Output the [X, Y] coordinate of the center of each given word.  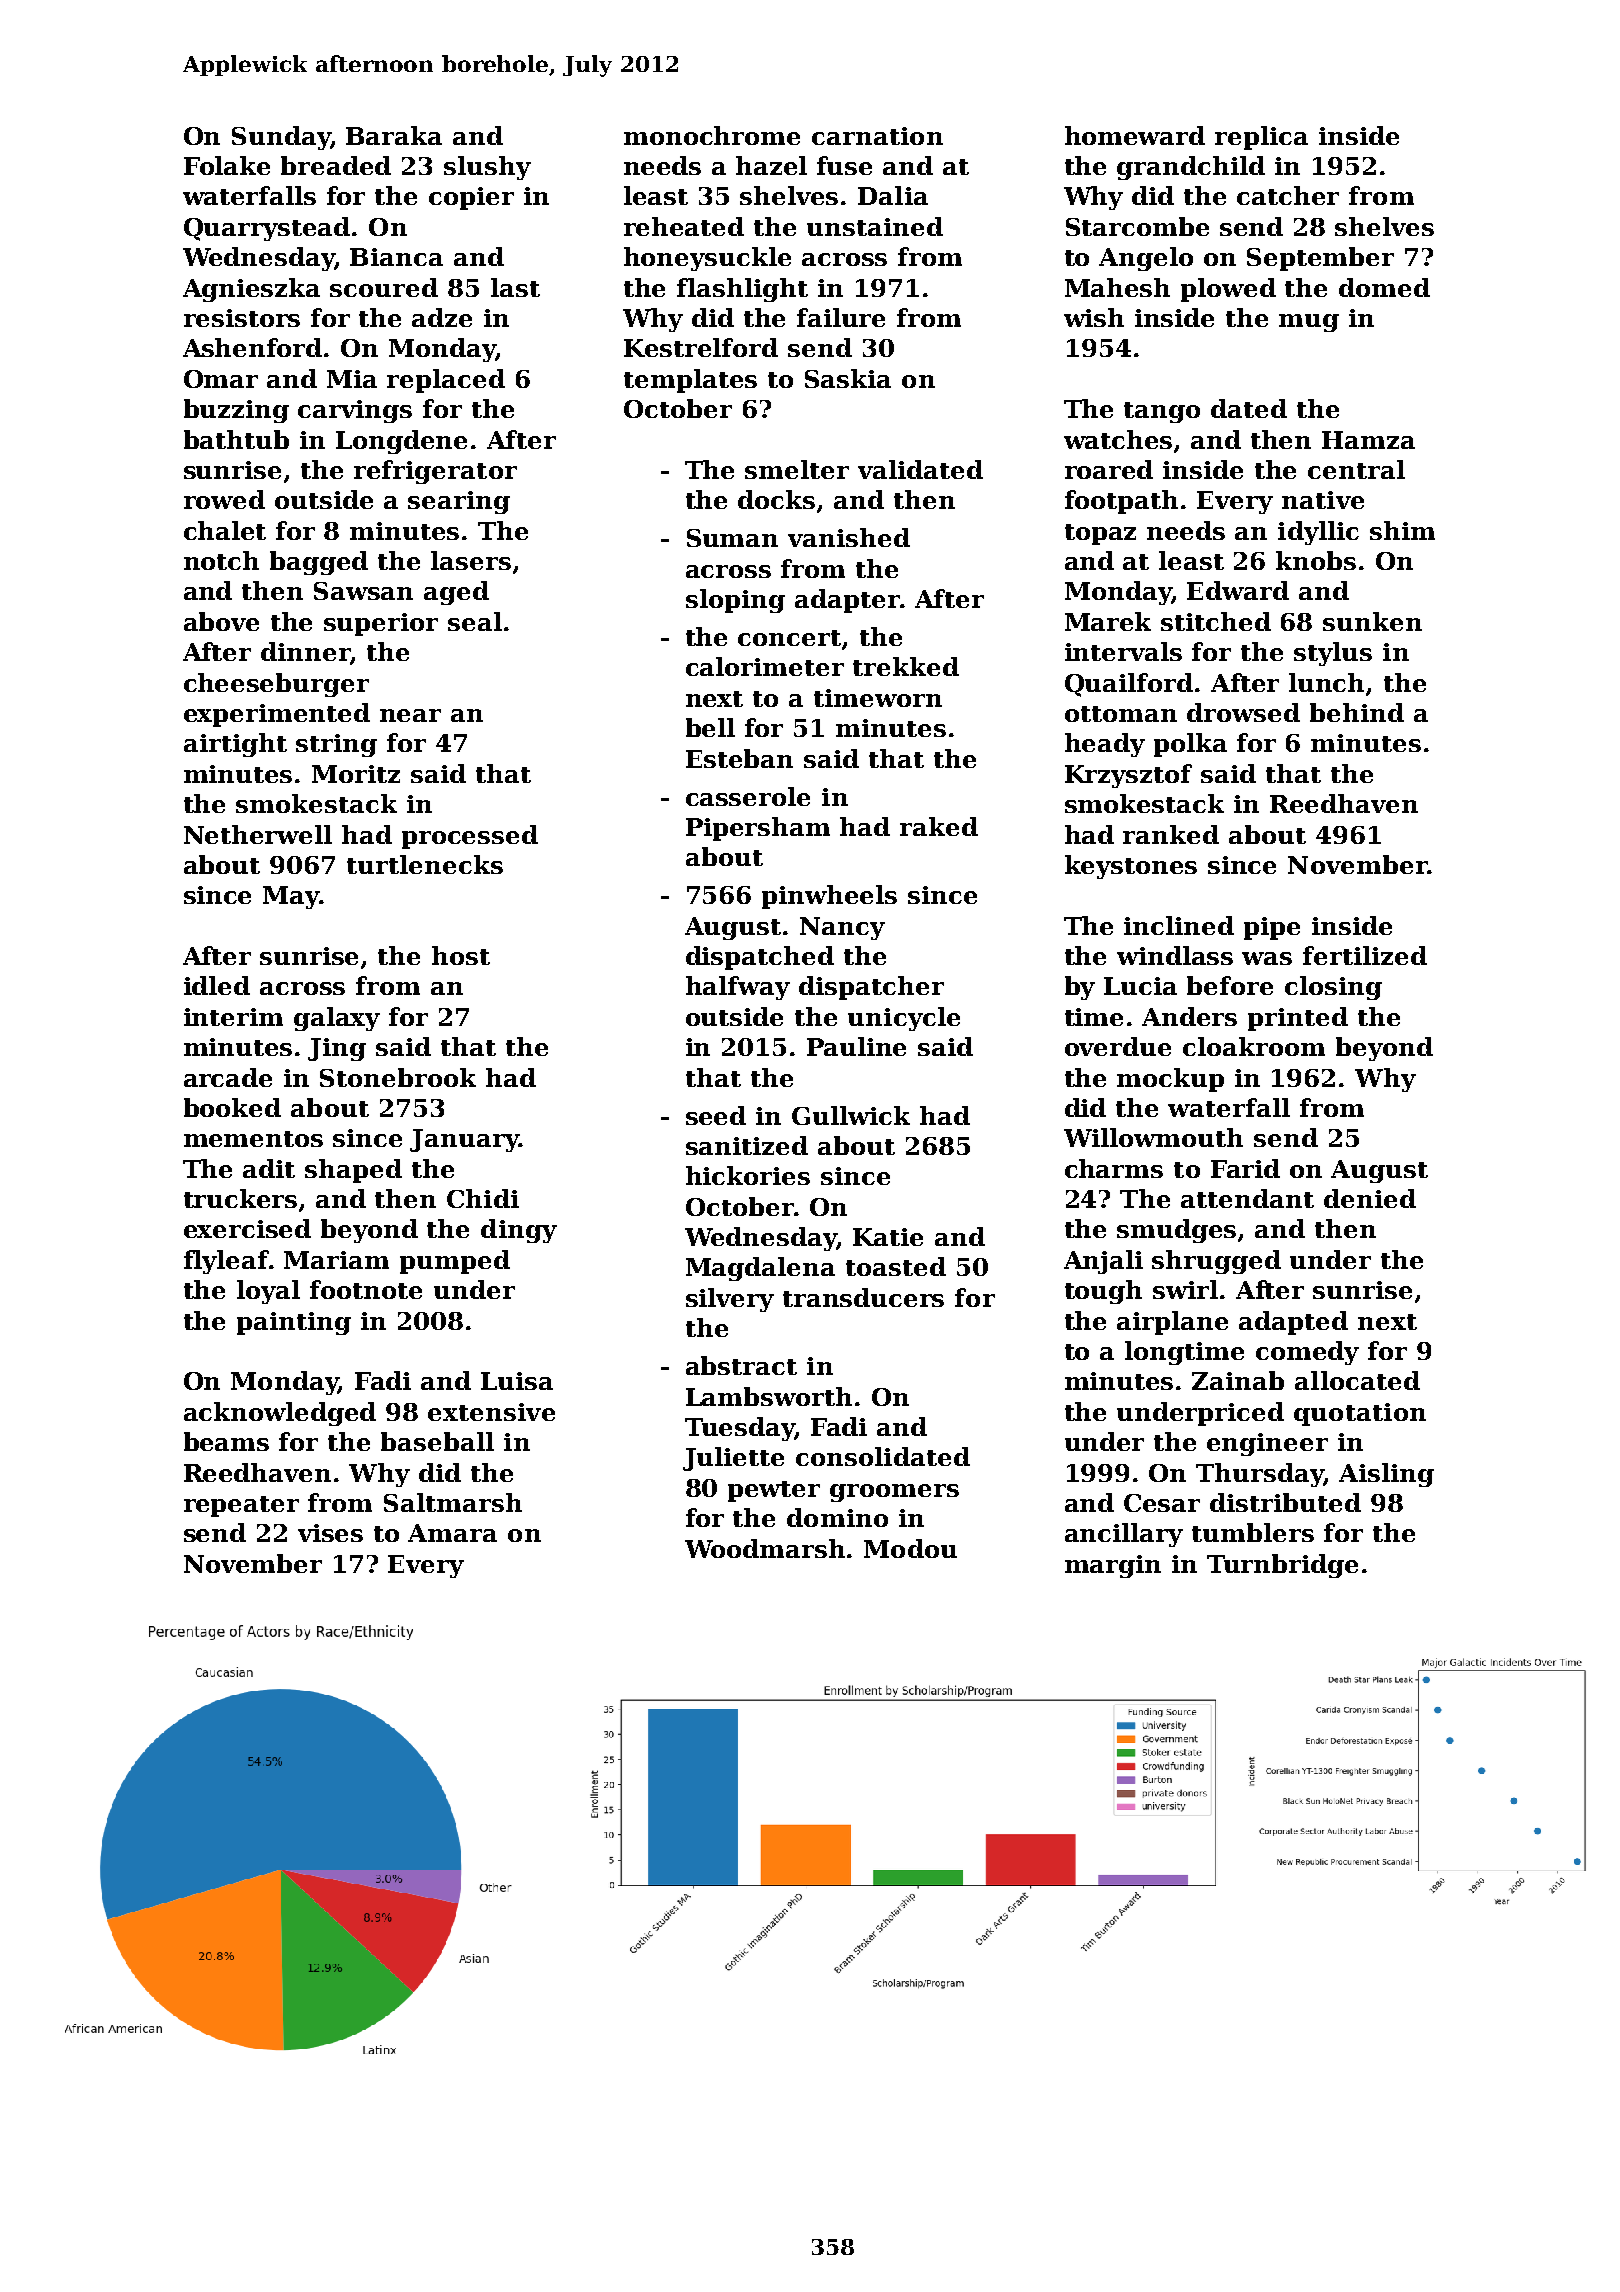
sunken [1372, 621]
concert [789, 638]
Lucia [1140, 986]
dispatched [760, 958]
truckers [240, 1198]
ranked [1171, 834]
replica [1261, 138]
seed [716, 1115]
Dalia [893, 195]
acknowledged [280, 1414]
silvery [730, 1300]
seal [475, 621]
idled [217, 985]
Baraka [394, 135]
